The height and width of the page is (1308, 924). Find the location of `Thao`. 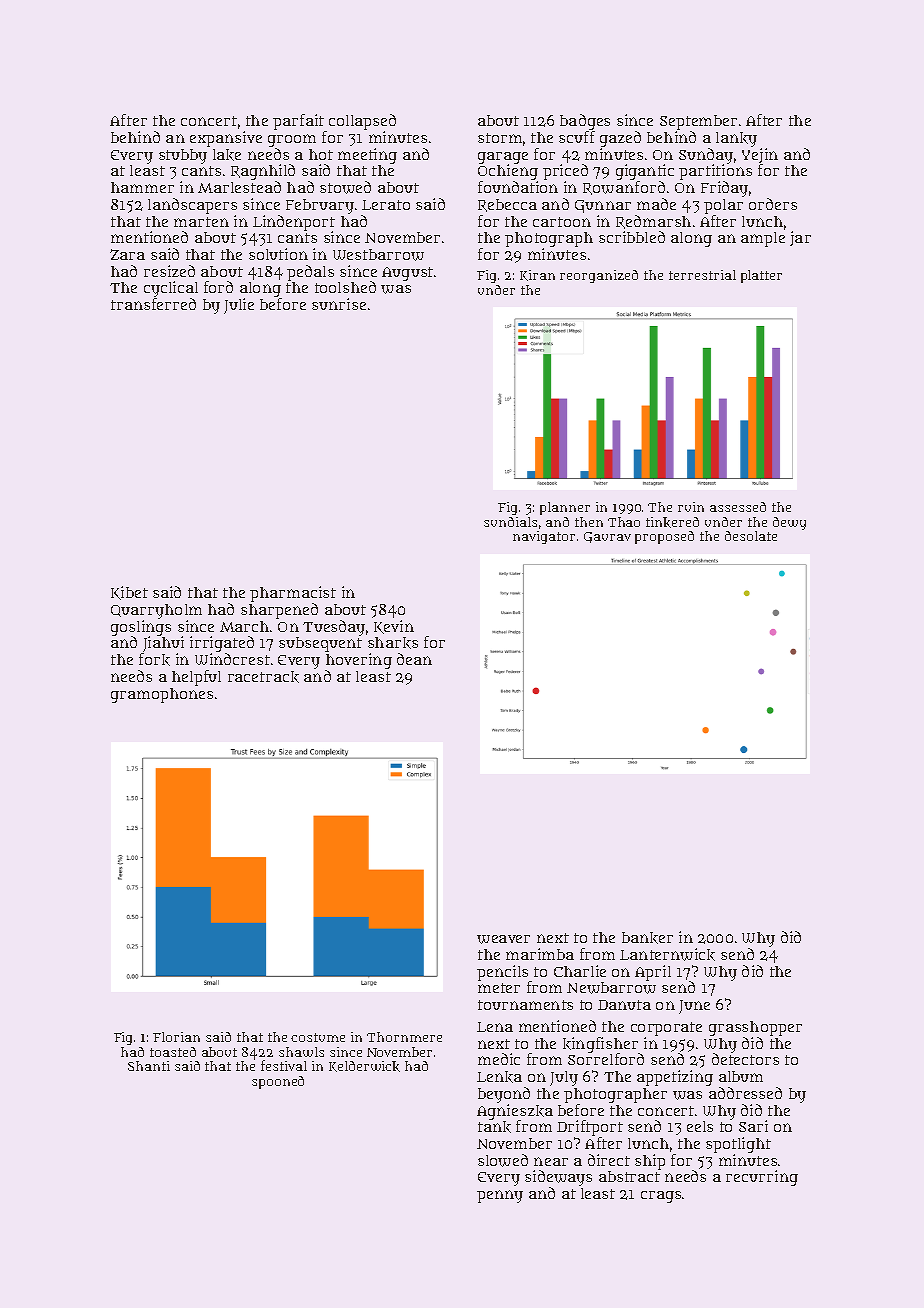

Thao is located at coordinates (624, 522).
